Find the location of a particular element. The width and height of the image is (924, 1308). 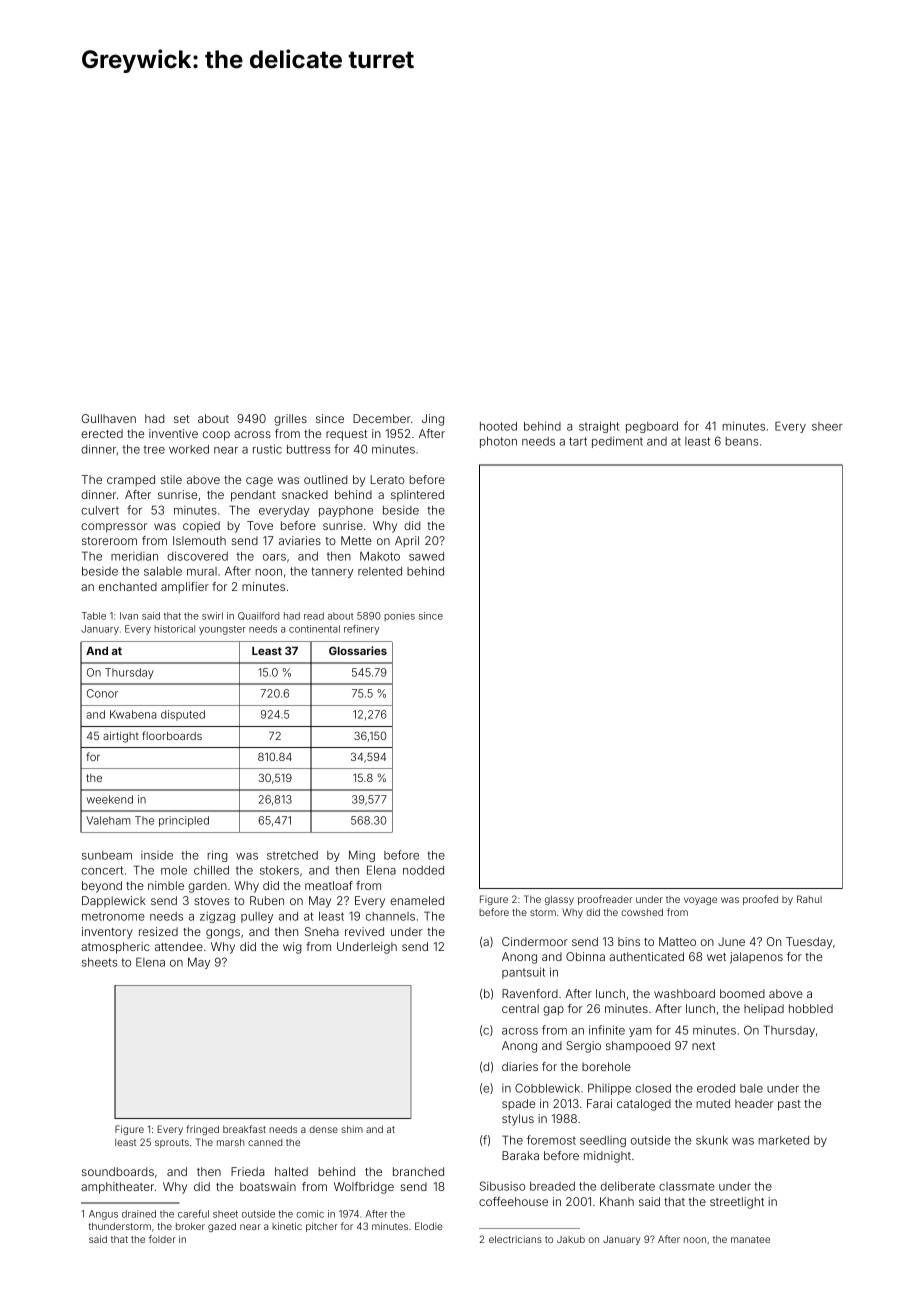

soundboards is located at coordinates (118, 1171).
